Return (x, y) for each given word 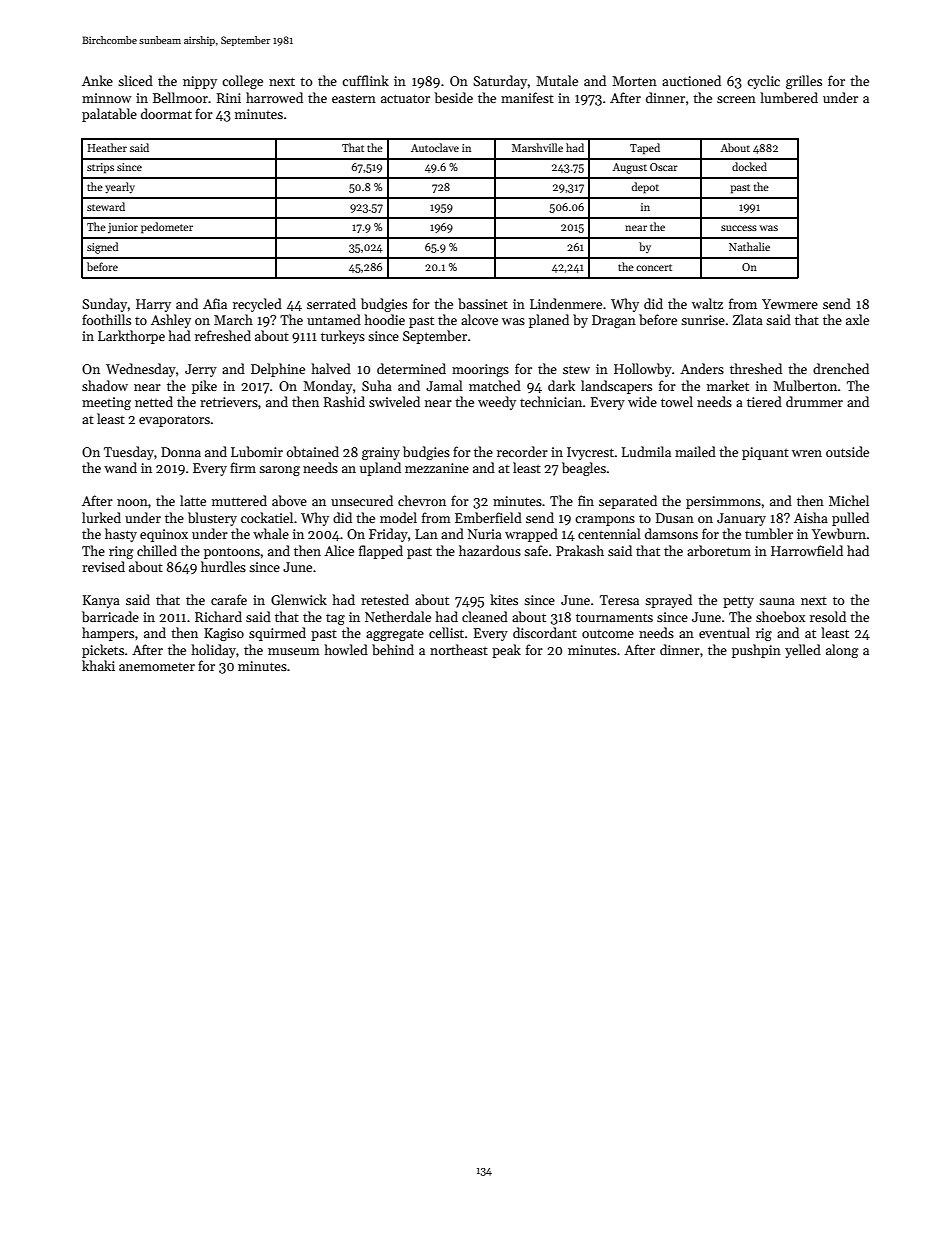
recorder (522, 451)
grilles (804, 82)
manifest (527, 97)
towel (677, 401)
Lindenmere (566, 303)
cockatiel (267, 517)
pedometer (167, 228)
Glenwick (299, 599)
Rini (229, 98)
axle (857, 319)
